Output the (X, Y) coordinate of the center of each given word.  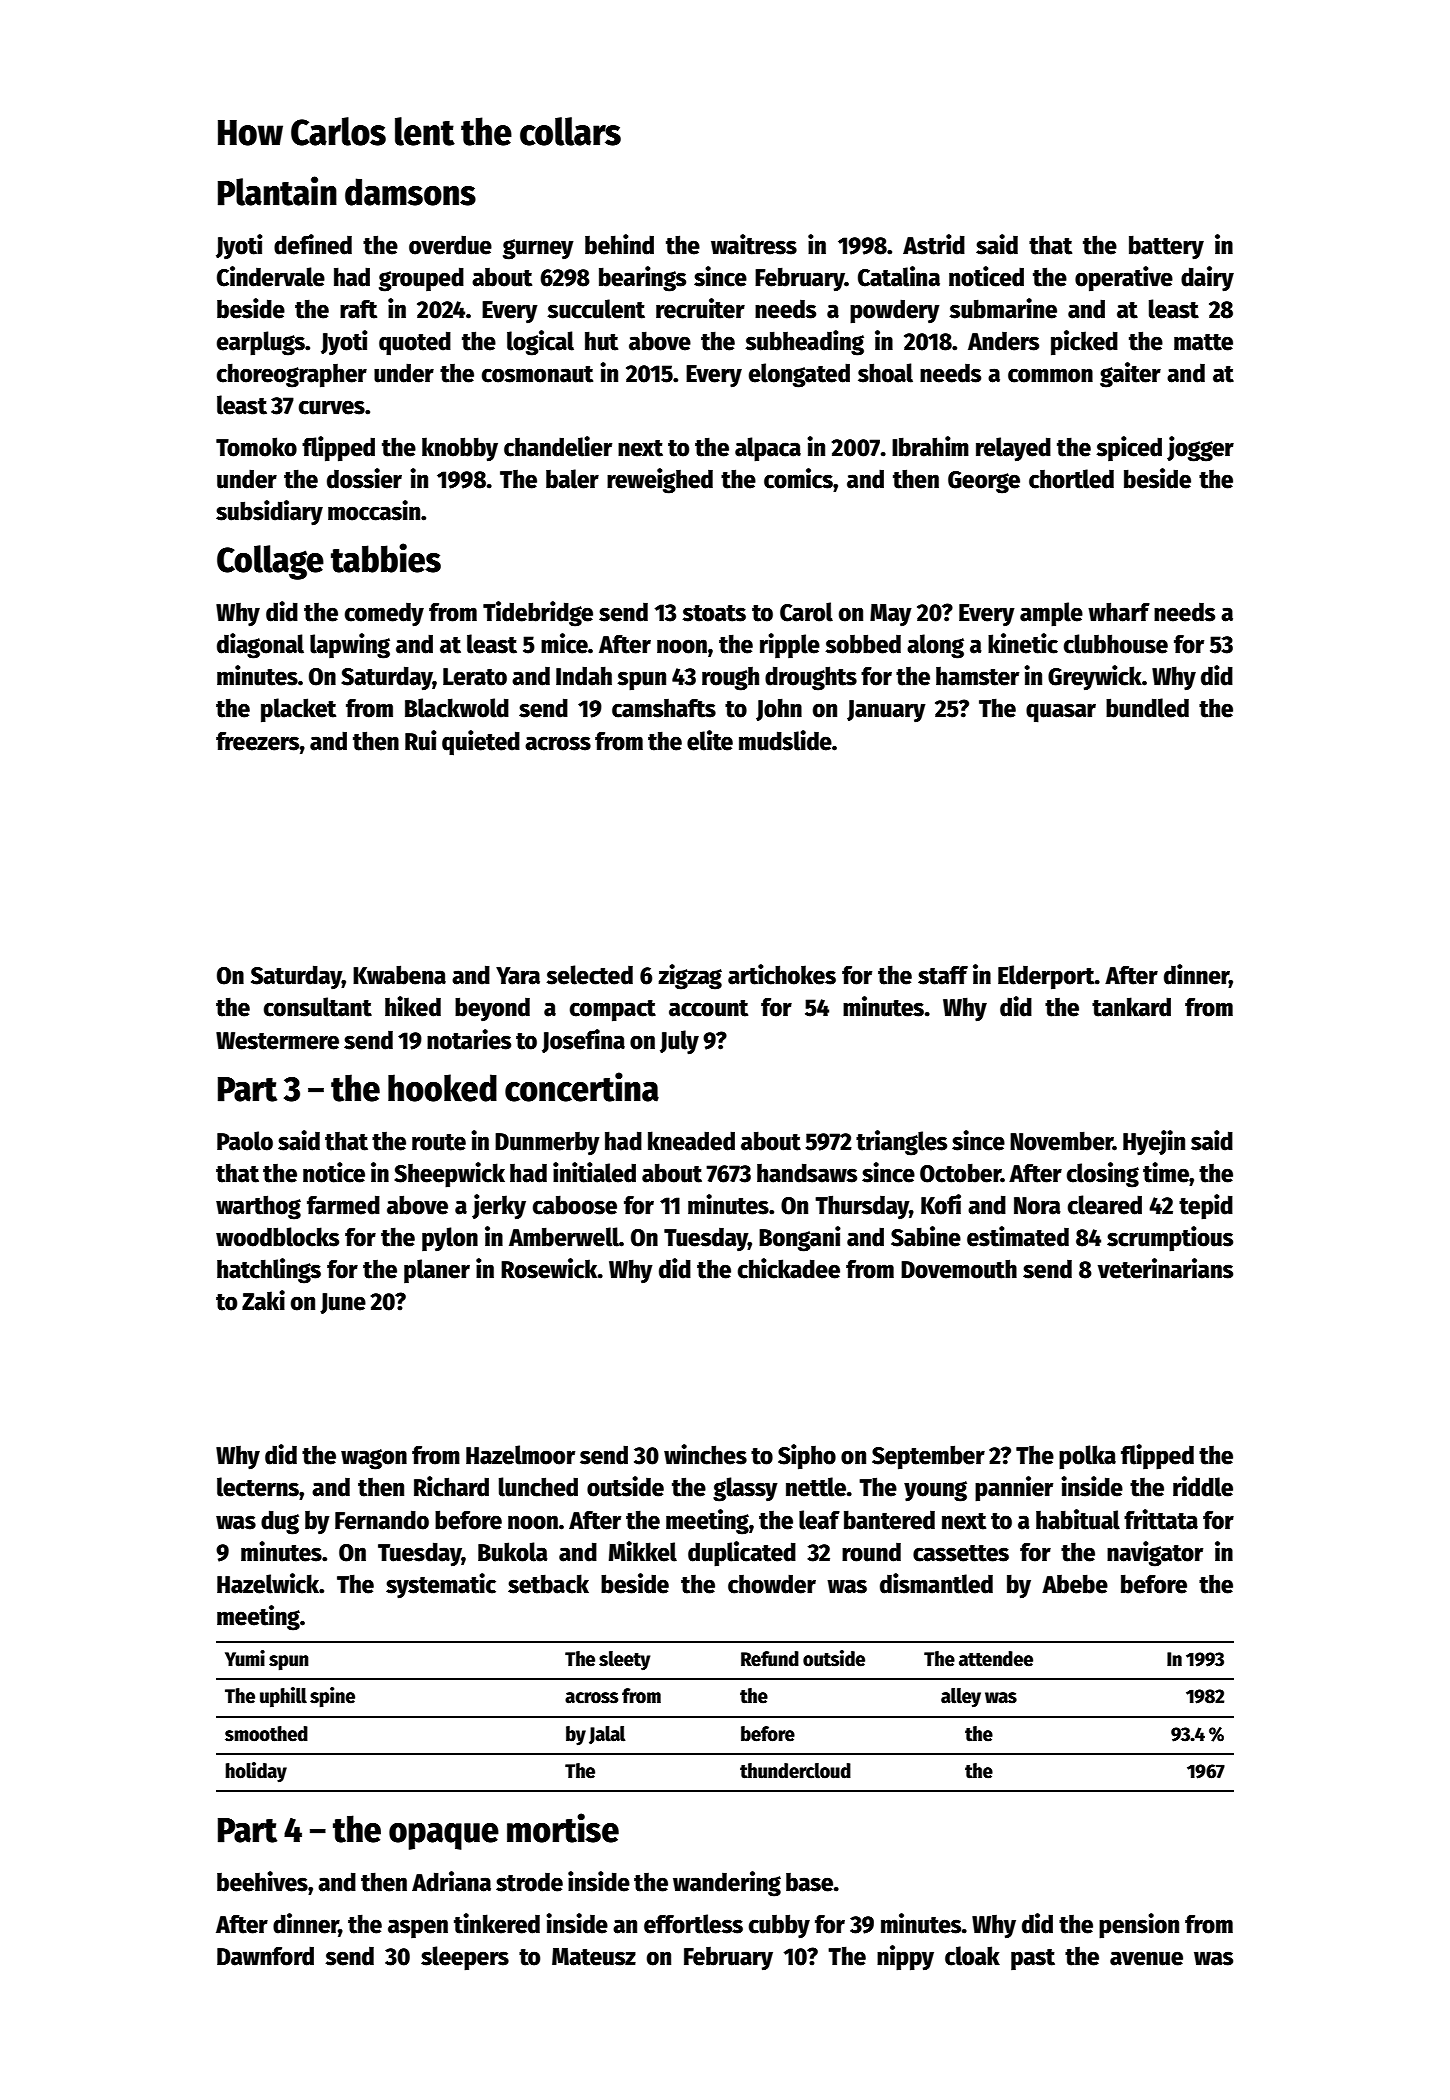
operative (1124, 279)
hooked (442, 1088)
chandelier (558, 446)
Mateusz (594, 1957)
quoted (415, 343)
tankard (1131, 1007)
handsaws (807, 1173)
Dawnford (265, 1956)
